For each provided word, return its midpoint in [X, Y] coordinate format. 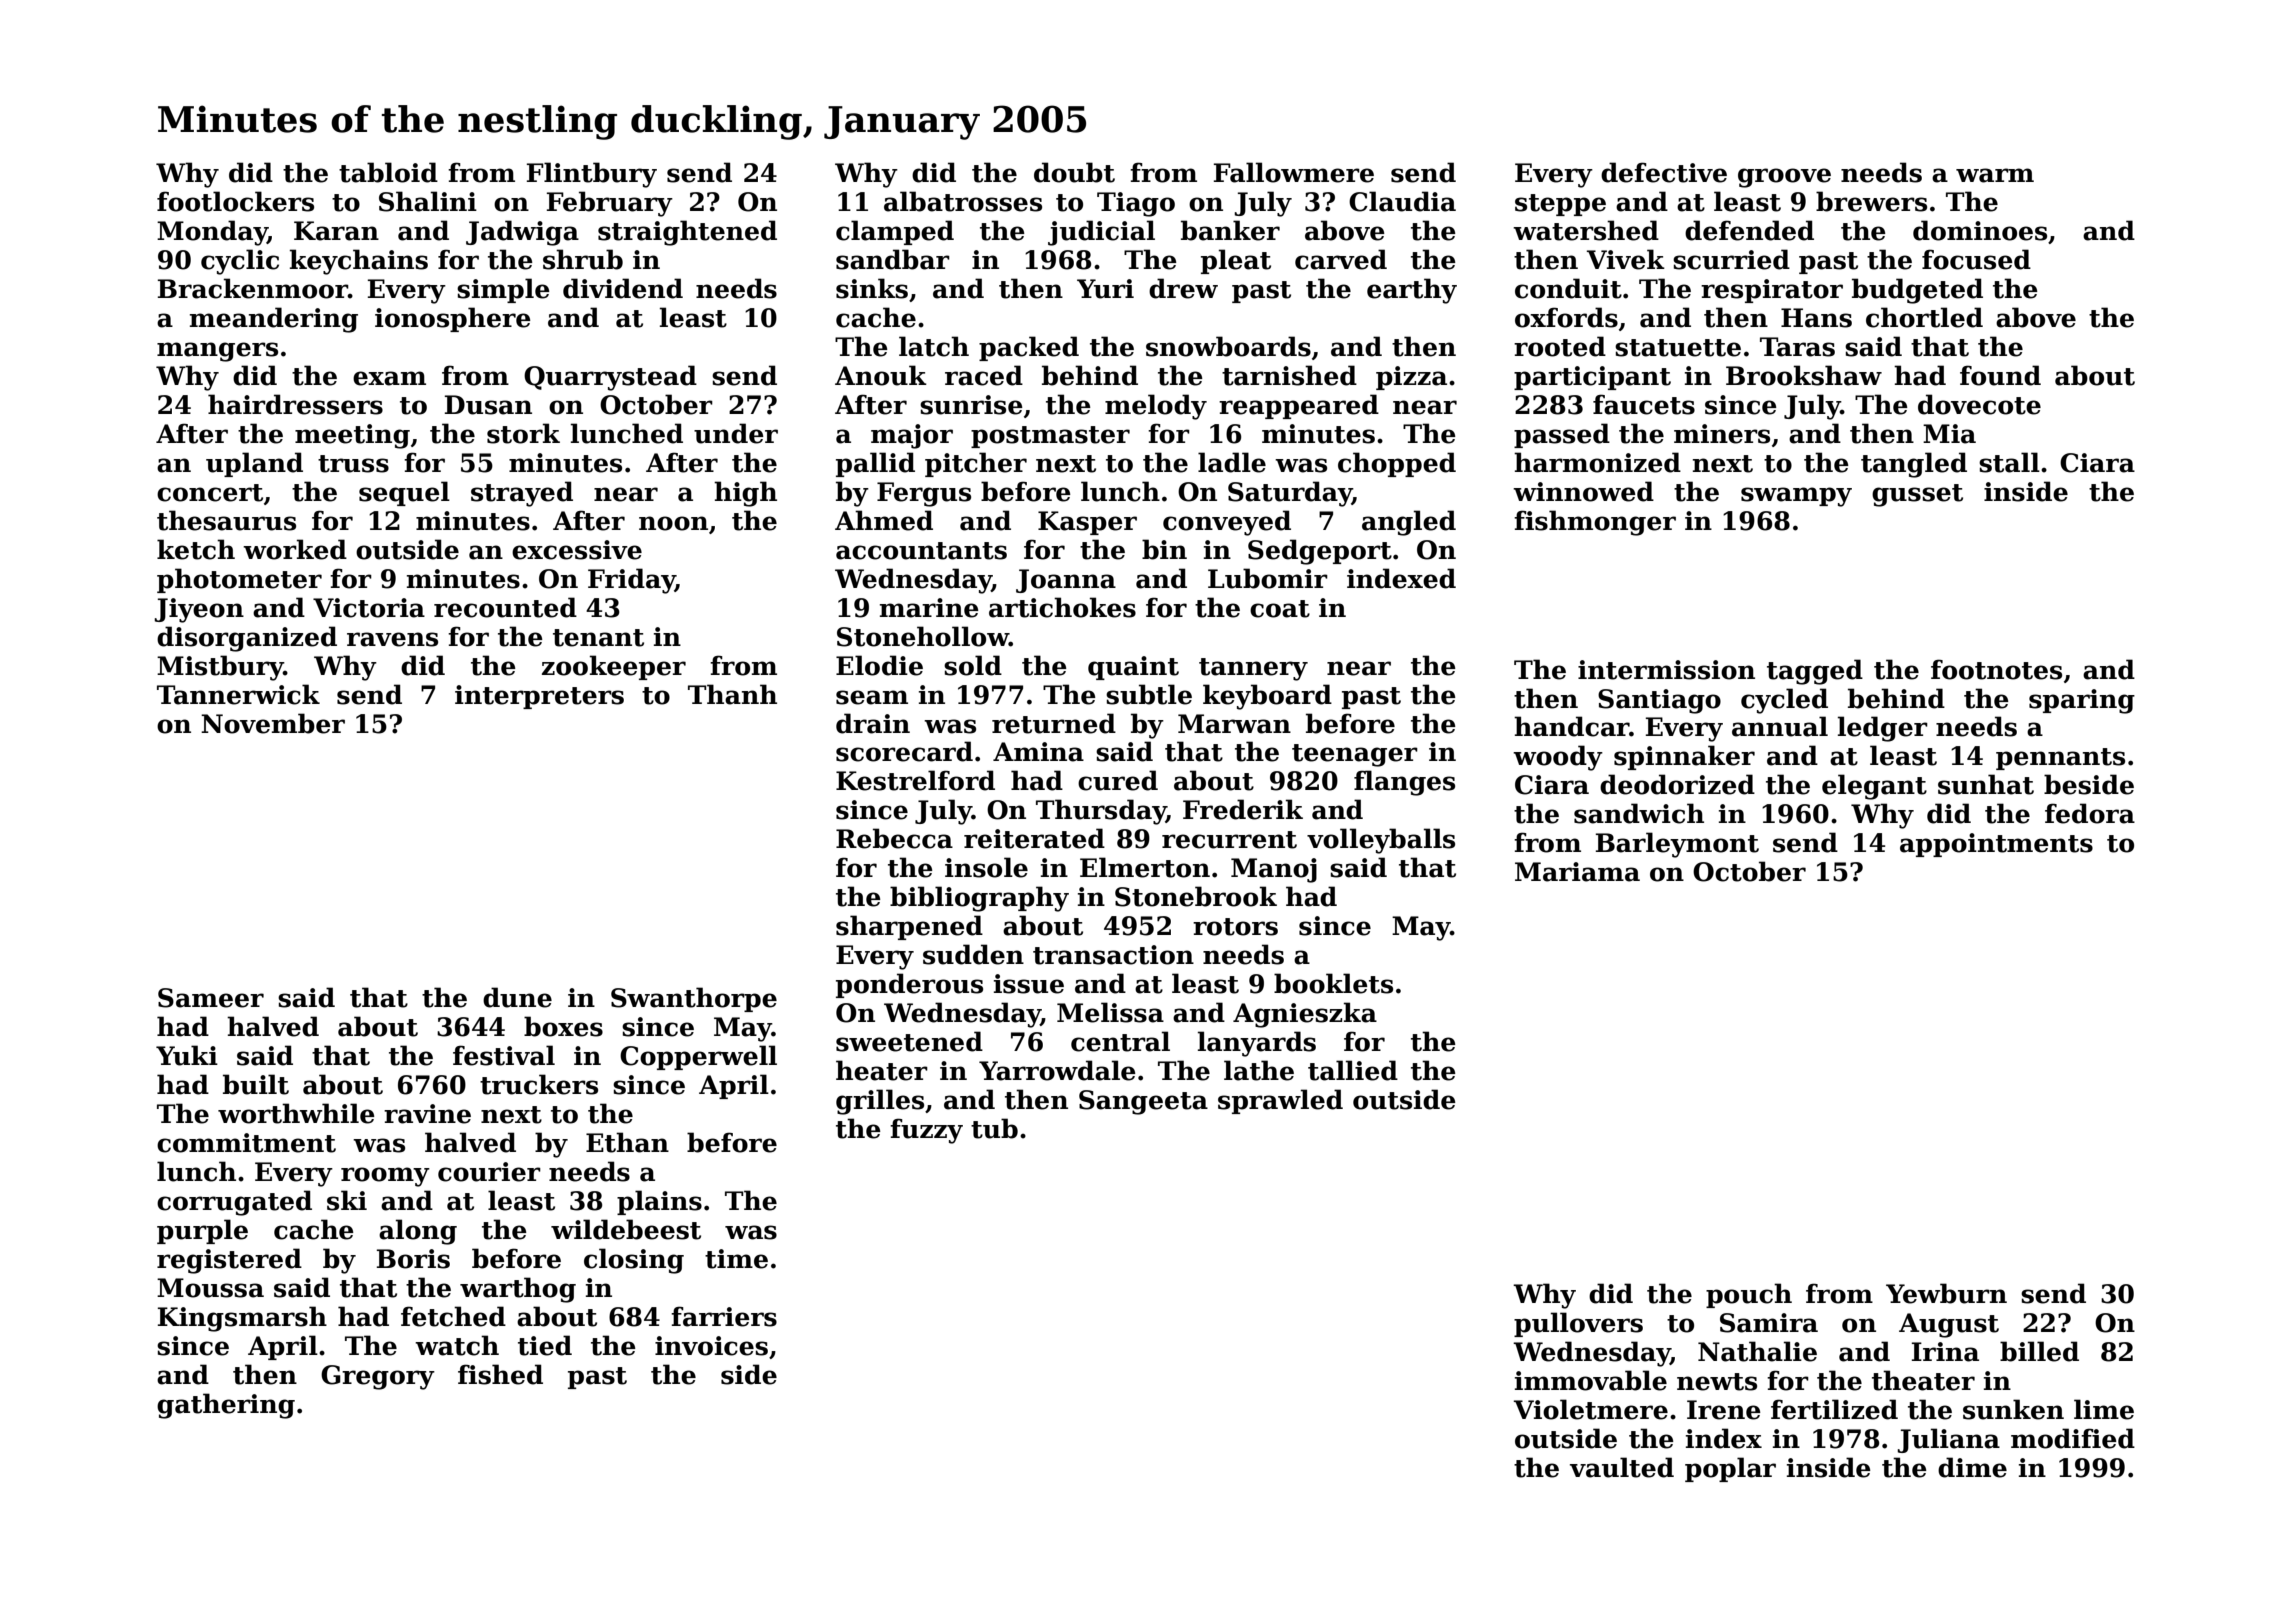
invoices [711, 1346]
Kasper [1087, 523]
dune [517, 997]
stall [2009, 462]
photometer [239, 580]
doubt [1074, 172]
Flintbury [592, 175]
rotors [1235, 927]
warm [1995, 175]
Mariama [1577, 872]
